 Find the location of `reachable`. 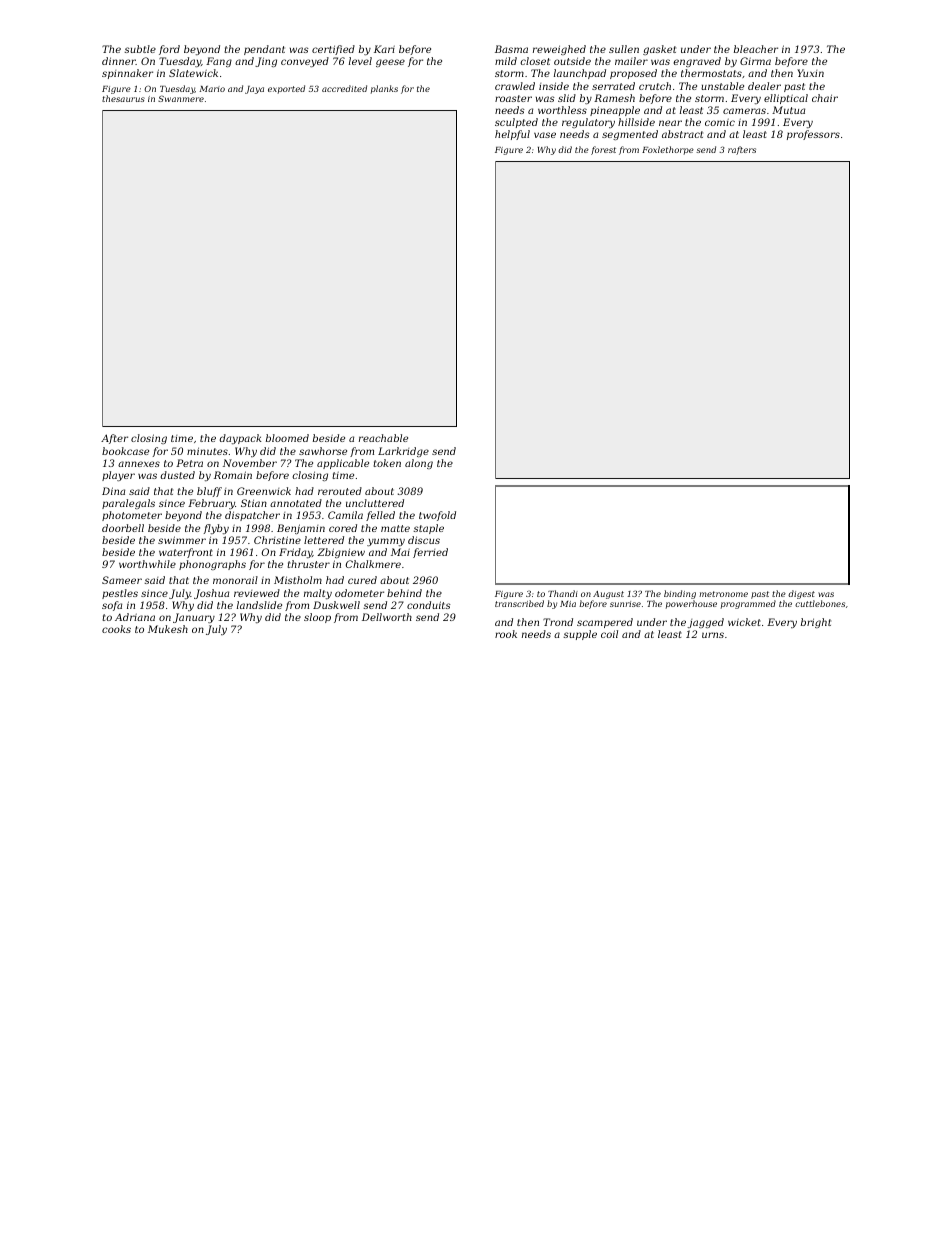

reachable is located at coordinates (383, 438).
